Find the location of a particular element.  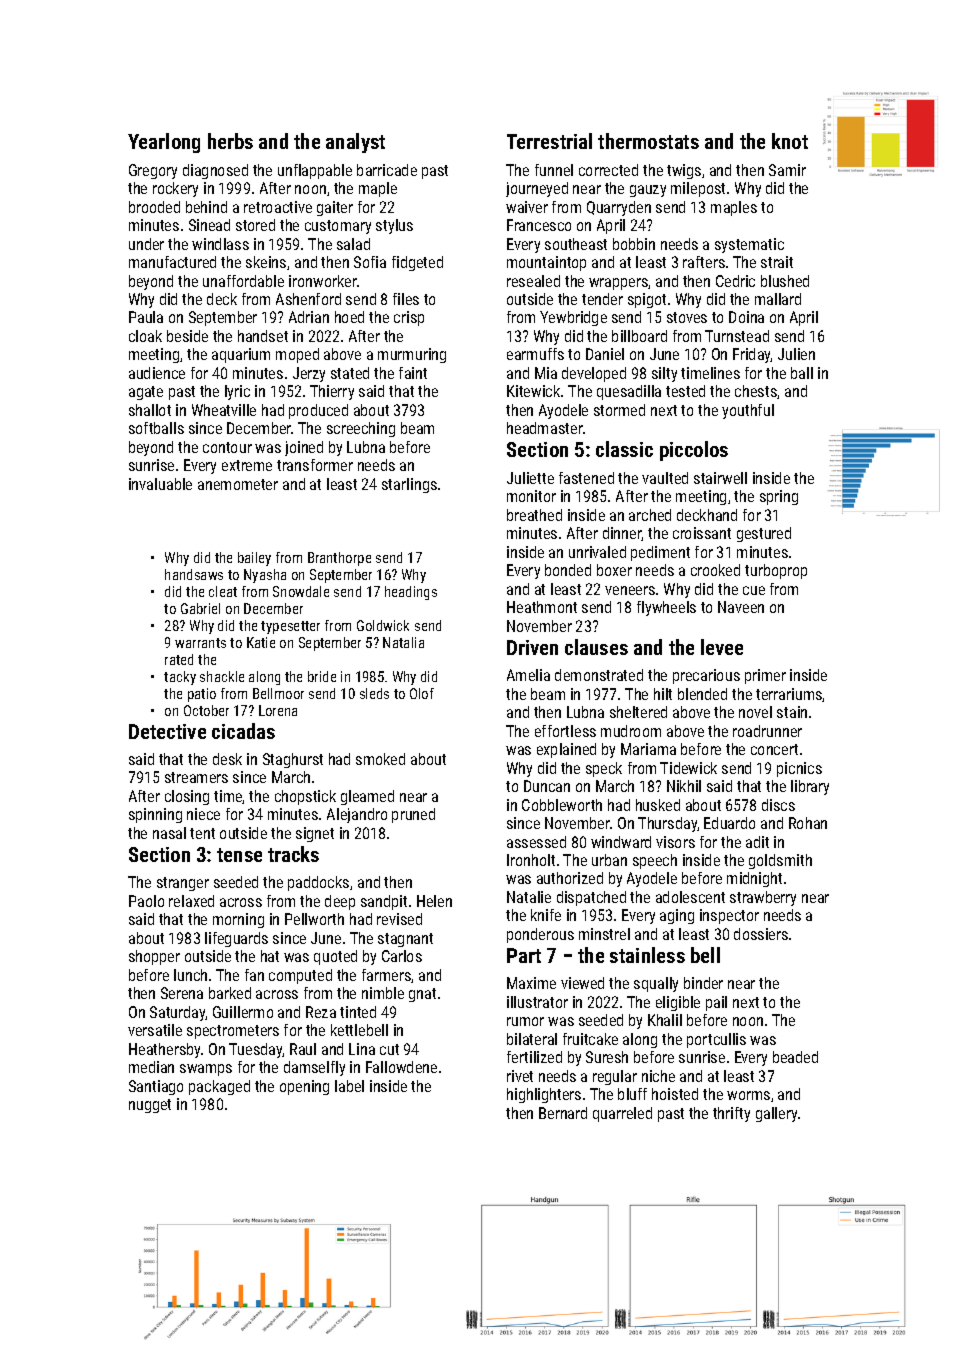

smoked is located at coordinates (380, 759).
